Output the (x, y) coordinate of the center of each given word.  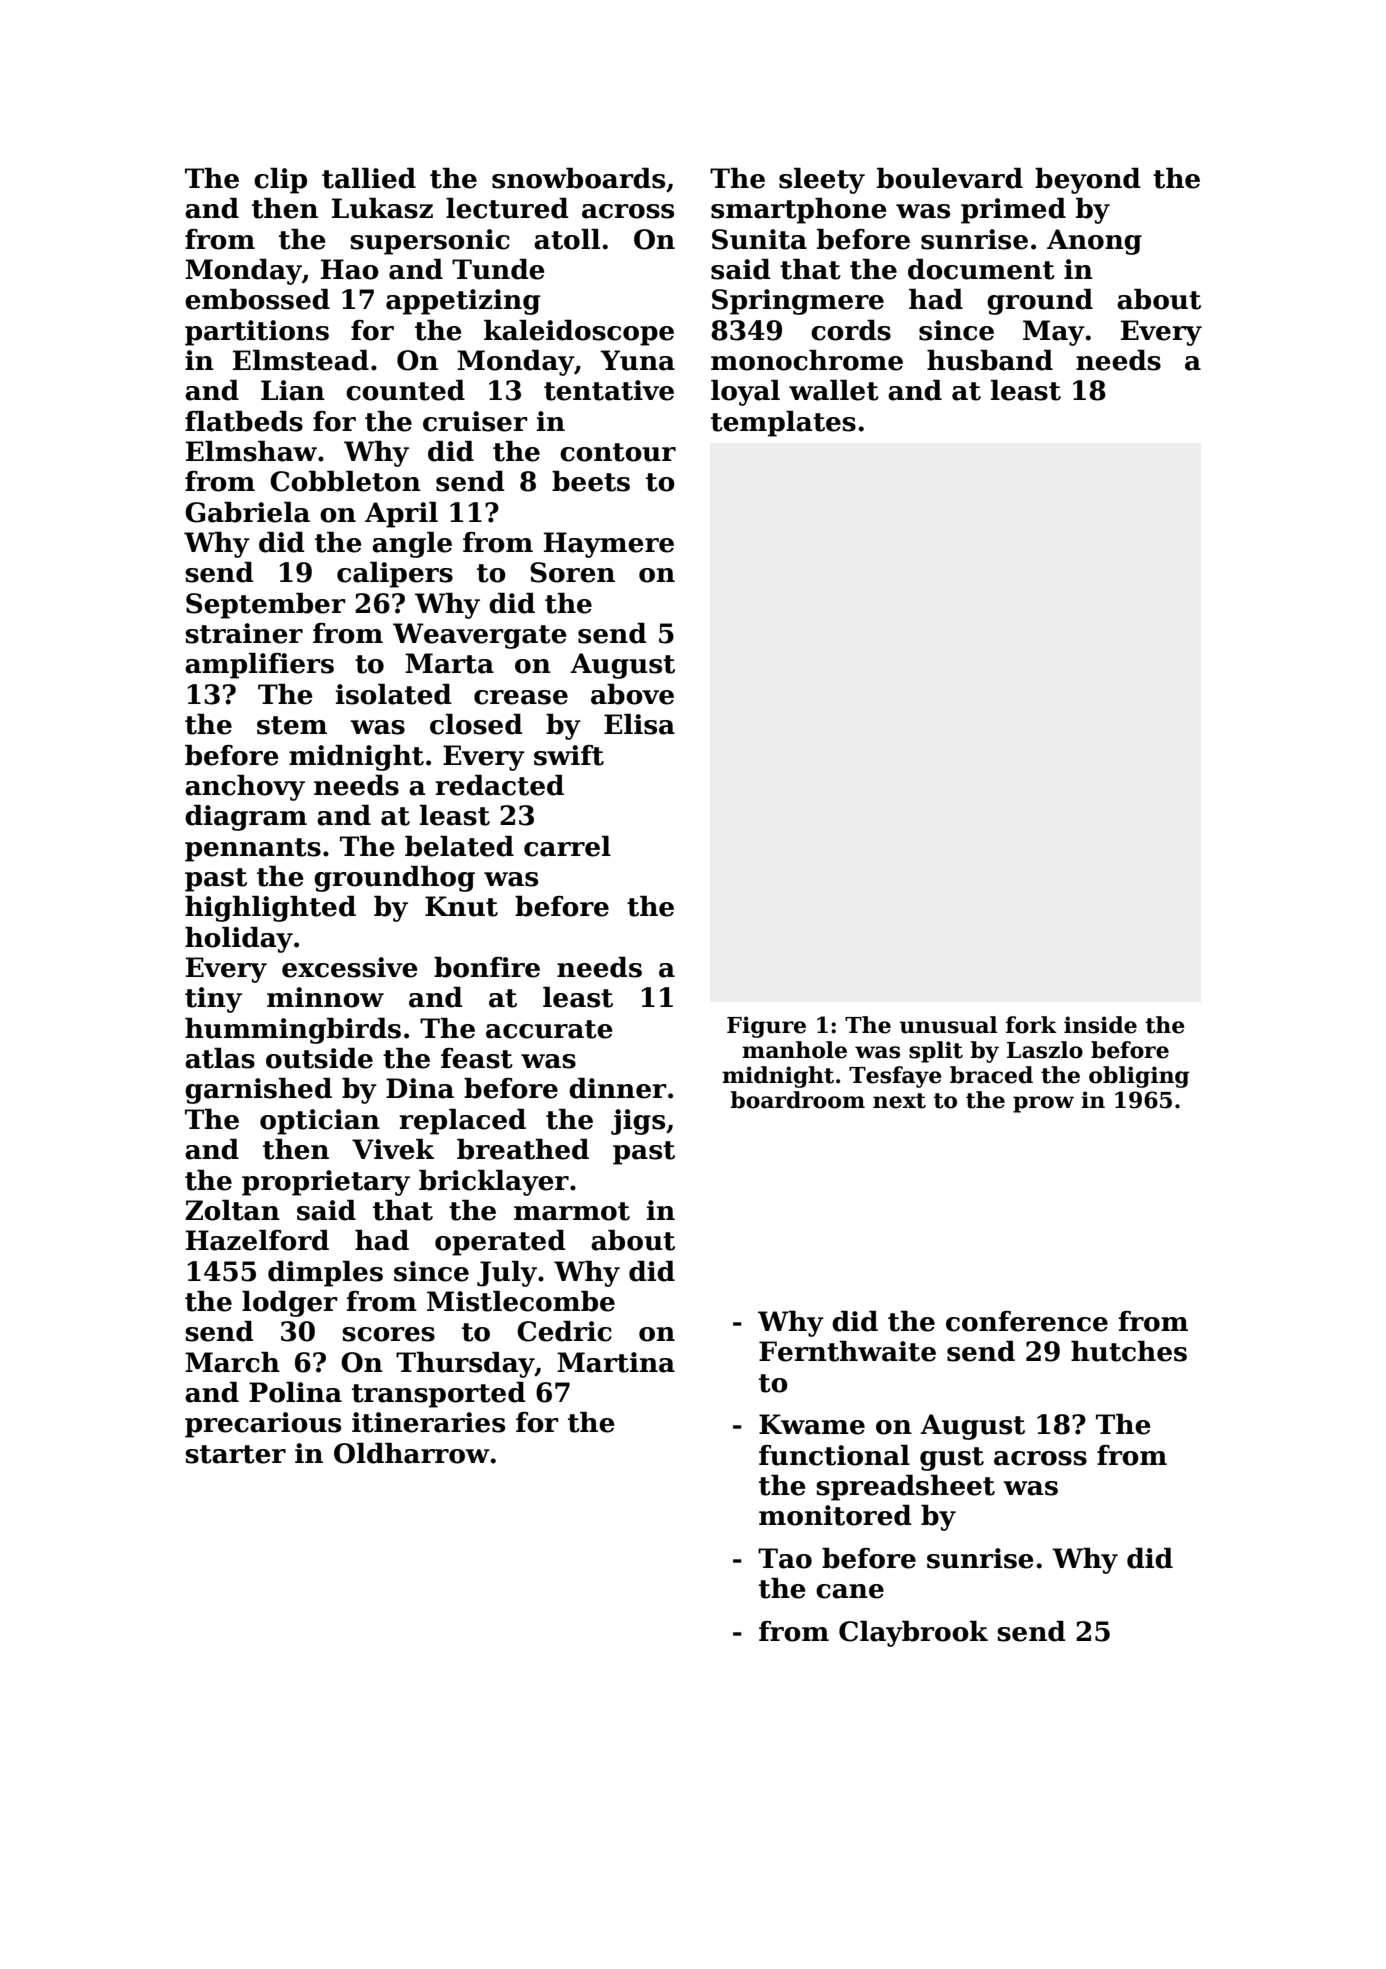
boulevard (950, 178)
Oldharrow (412, 1453)
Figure (766, 1027)
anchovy (245, 788)
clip (280, 181)
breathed (523, 1149)
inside (1100, 1025)
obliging (1139, 1077)
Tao (785, 1558)
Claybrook (913, 1634)
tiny (213, 1000)
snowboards (578, 178)
